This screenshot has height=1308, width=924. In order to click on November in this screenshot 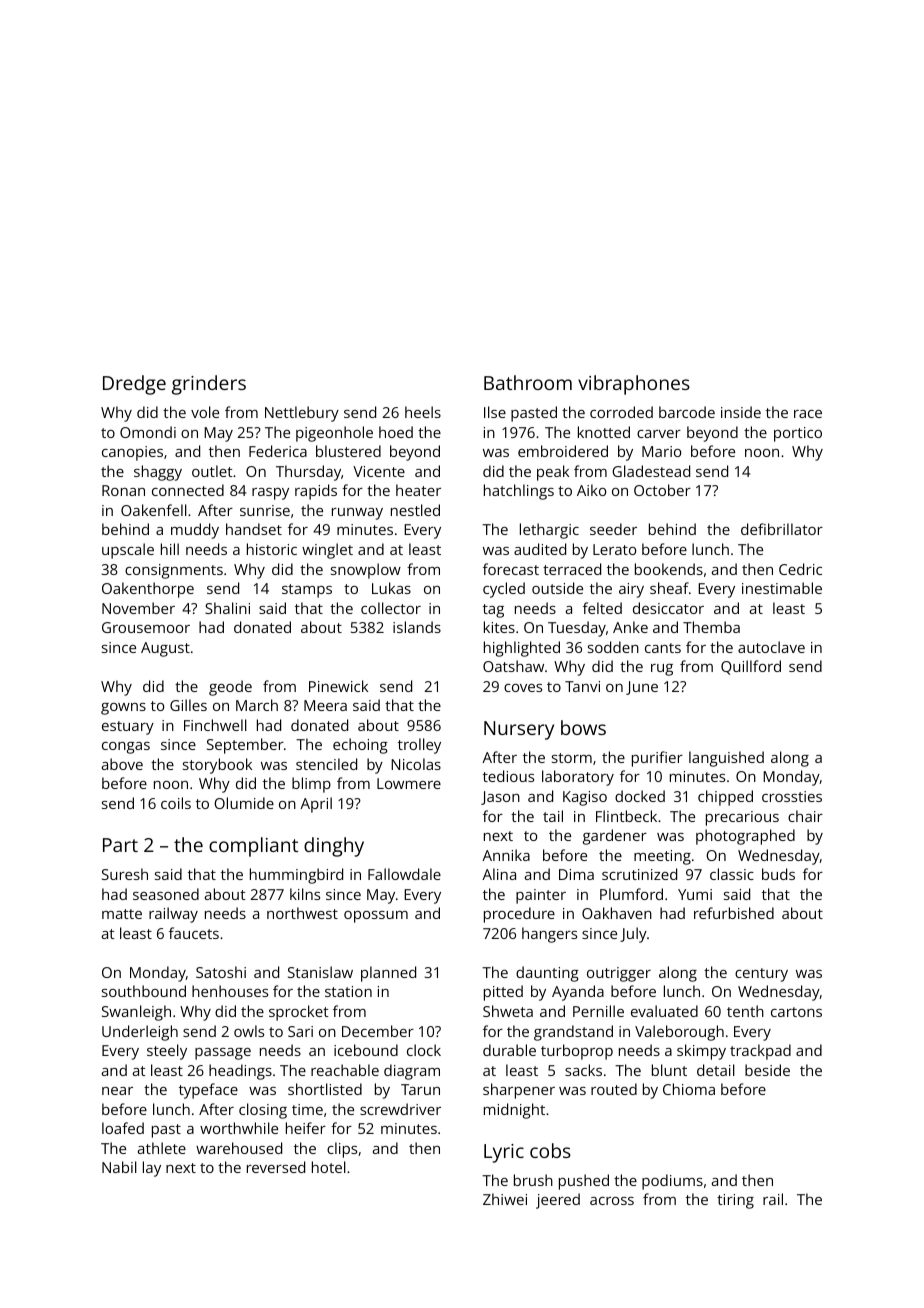, I will do `click(138, 608)`.
